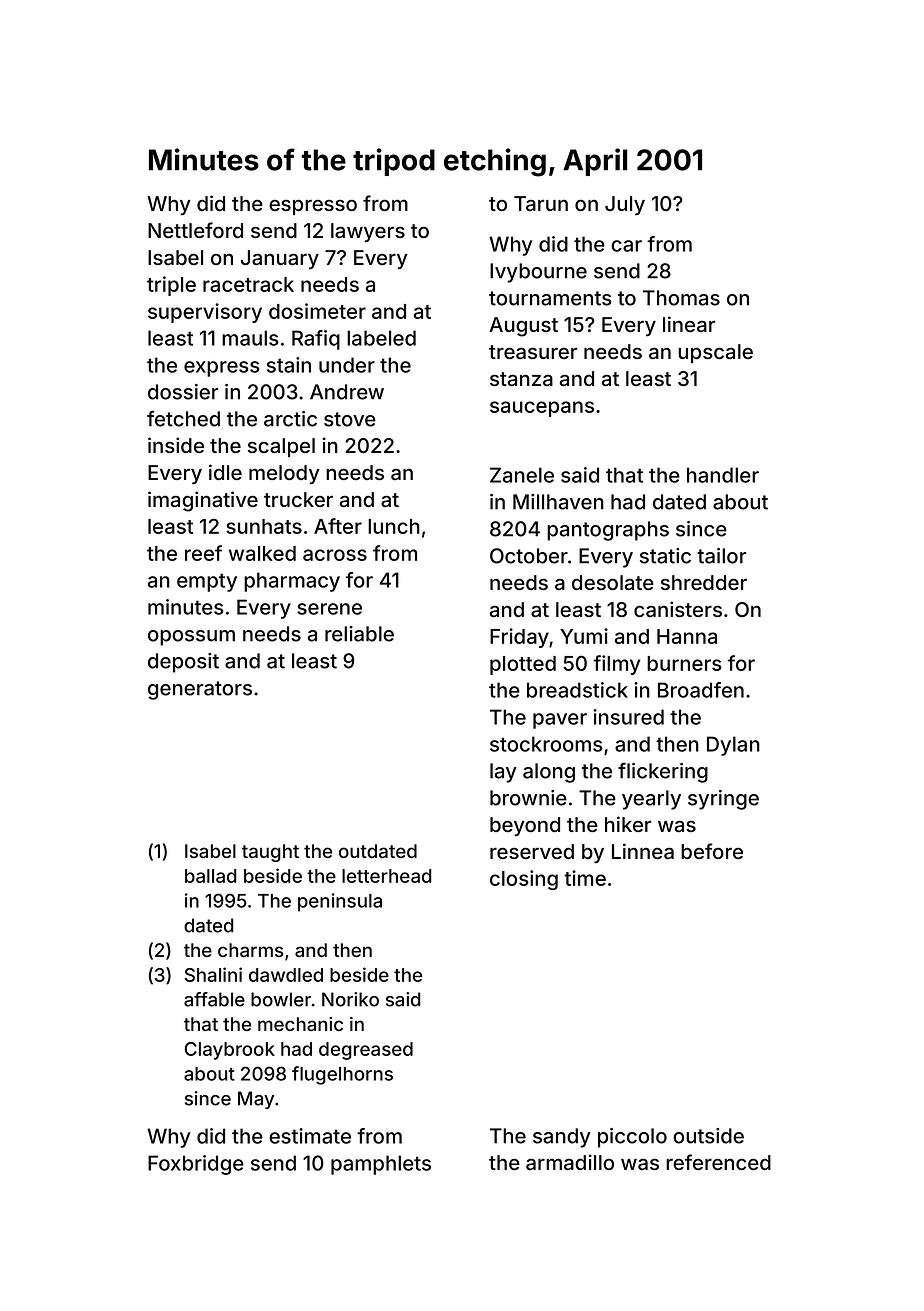 Image resolution: width=924 pixels, height=1311 pixels. I want to click on Nettleford, so click(195, 230).
